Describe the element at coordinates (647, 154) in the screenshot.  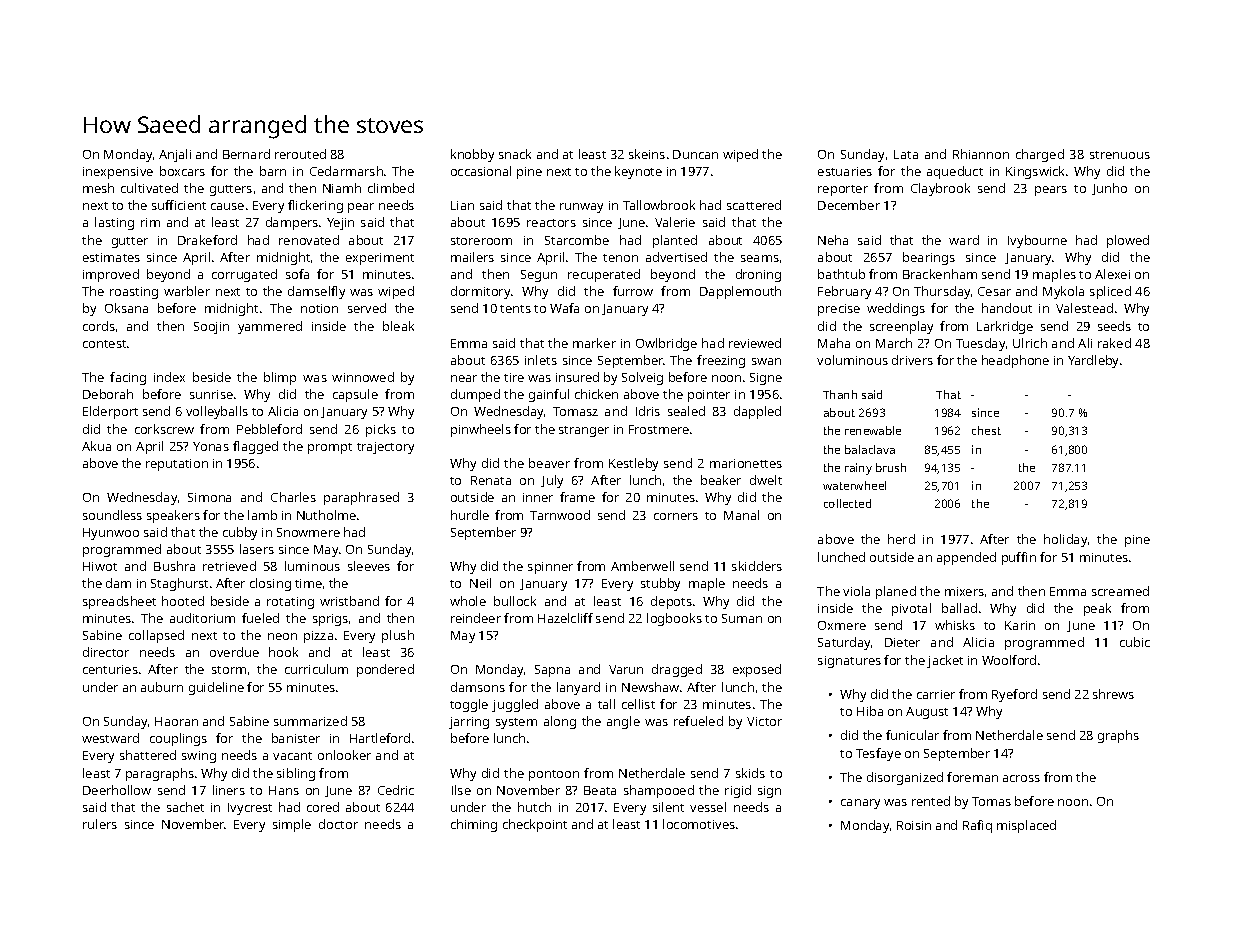
I see `skeins` at that location.
